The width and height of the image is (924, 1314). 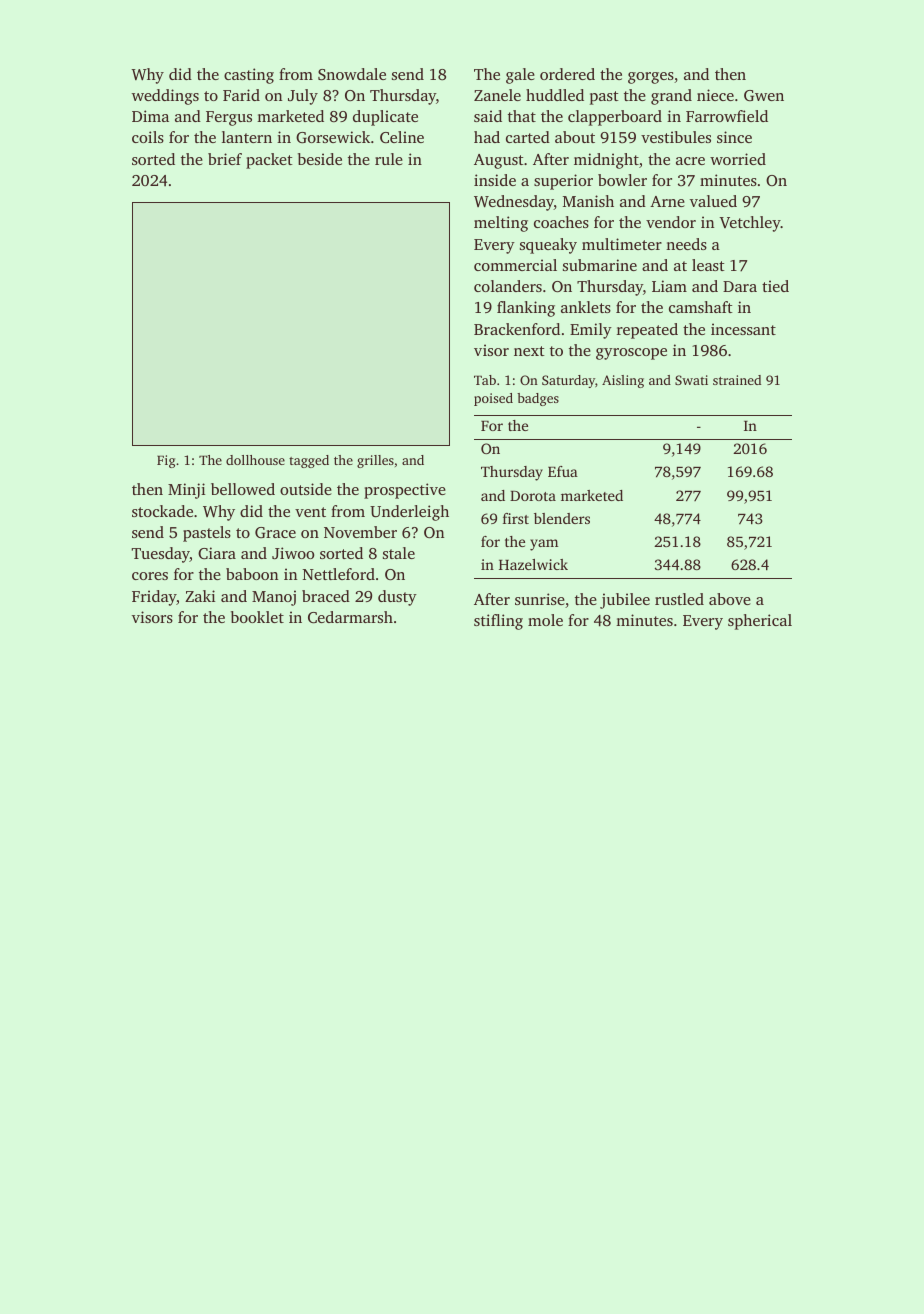 What do you see at coordinates (750, 224) in the image?
I see `Vetchley` at bounding box center [750, 224].
